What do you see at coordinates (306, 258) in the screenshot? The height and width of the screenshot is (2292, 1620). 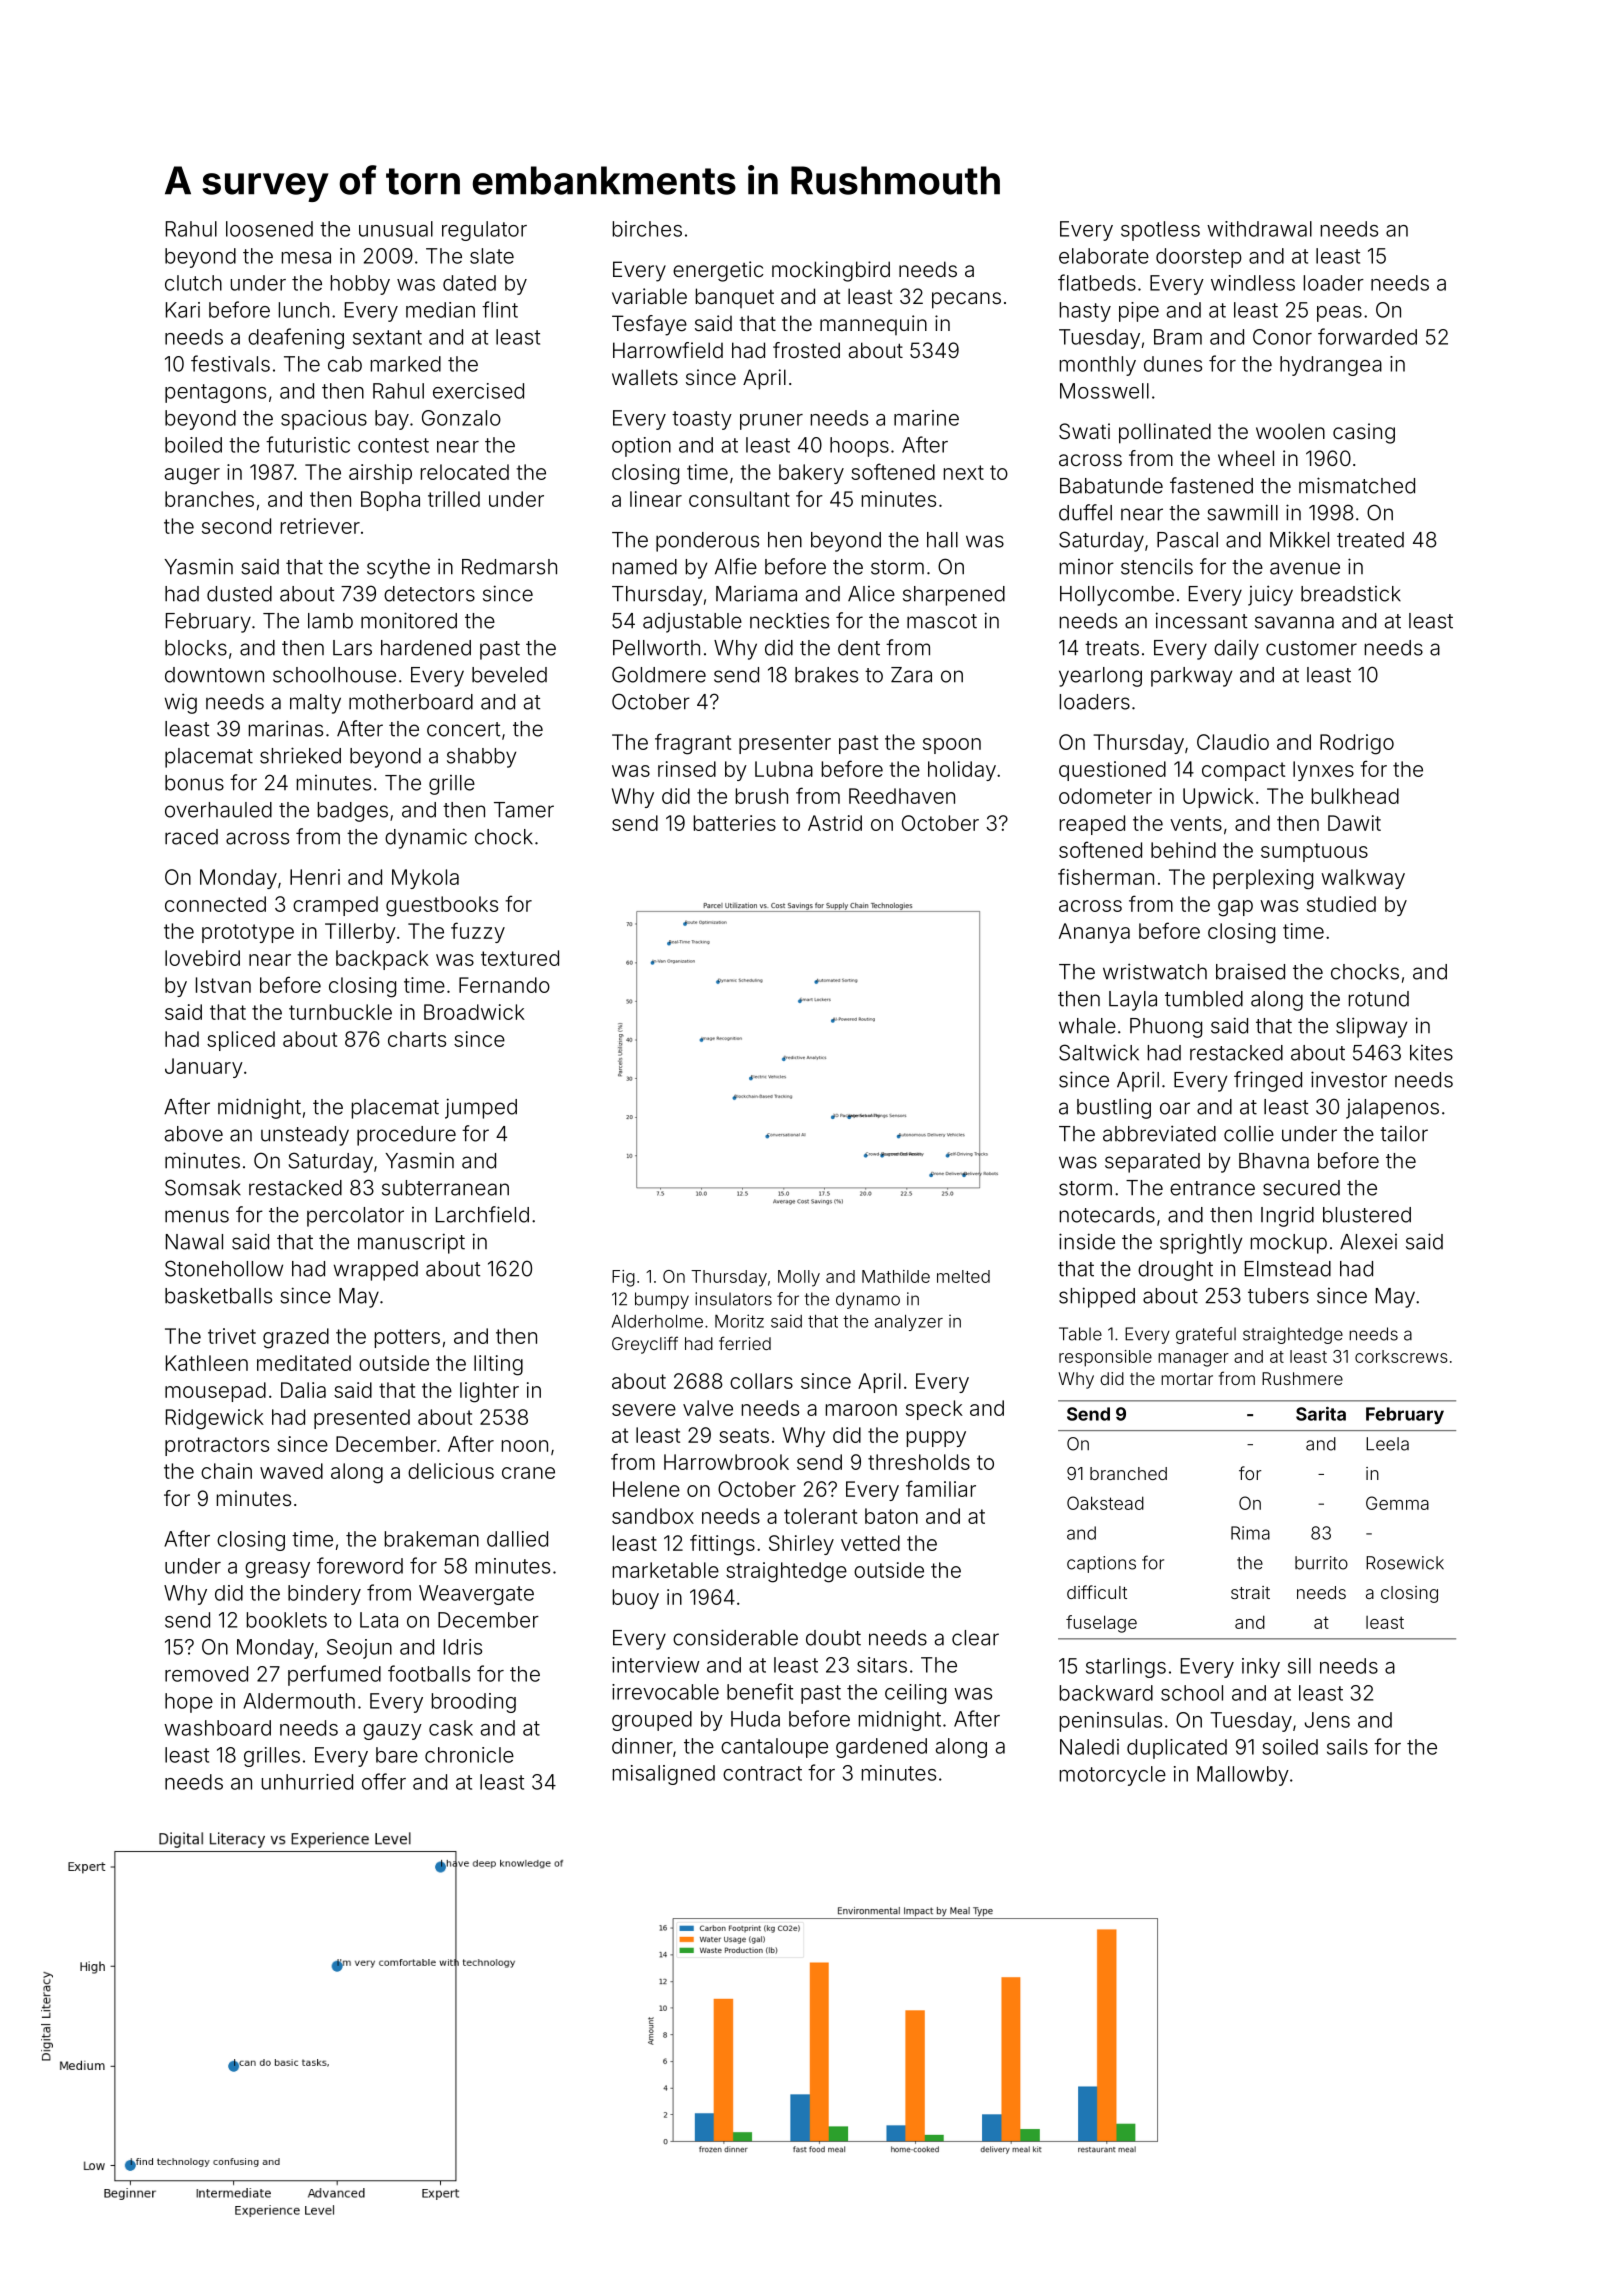 I see `mesa` at bounding box center [306, 258].
